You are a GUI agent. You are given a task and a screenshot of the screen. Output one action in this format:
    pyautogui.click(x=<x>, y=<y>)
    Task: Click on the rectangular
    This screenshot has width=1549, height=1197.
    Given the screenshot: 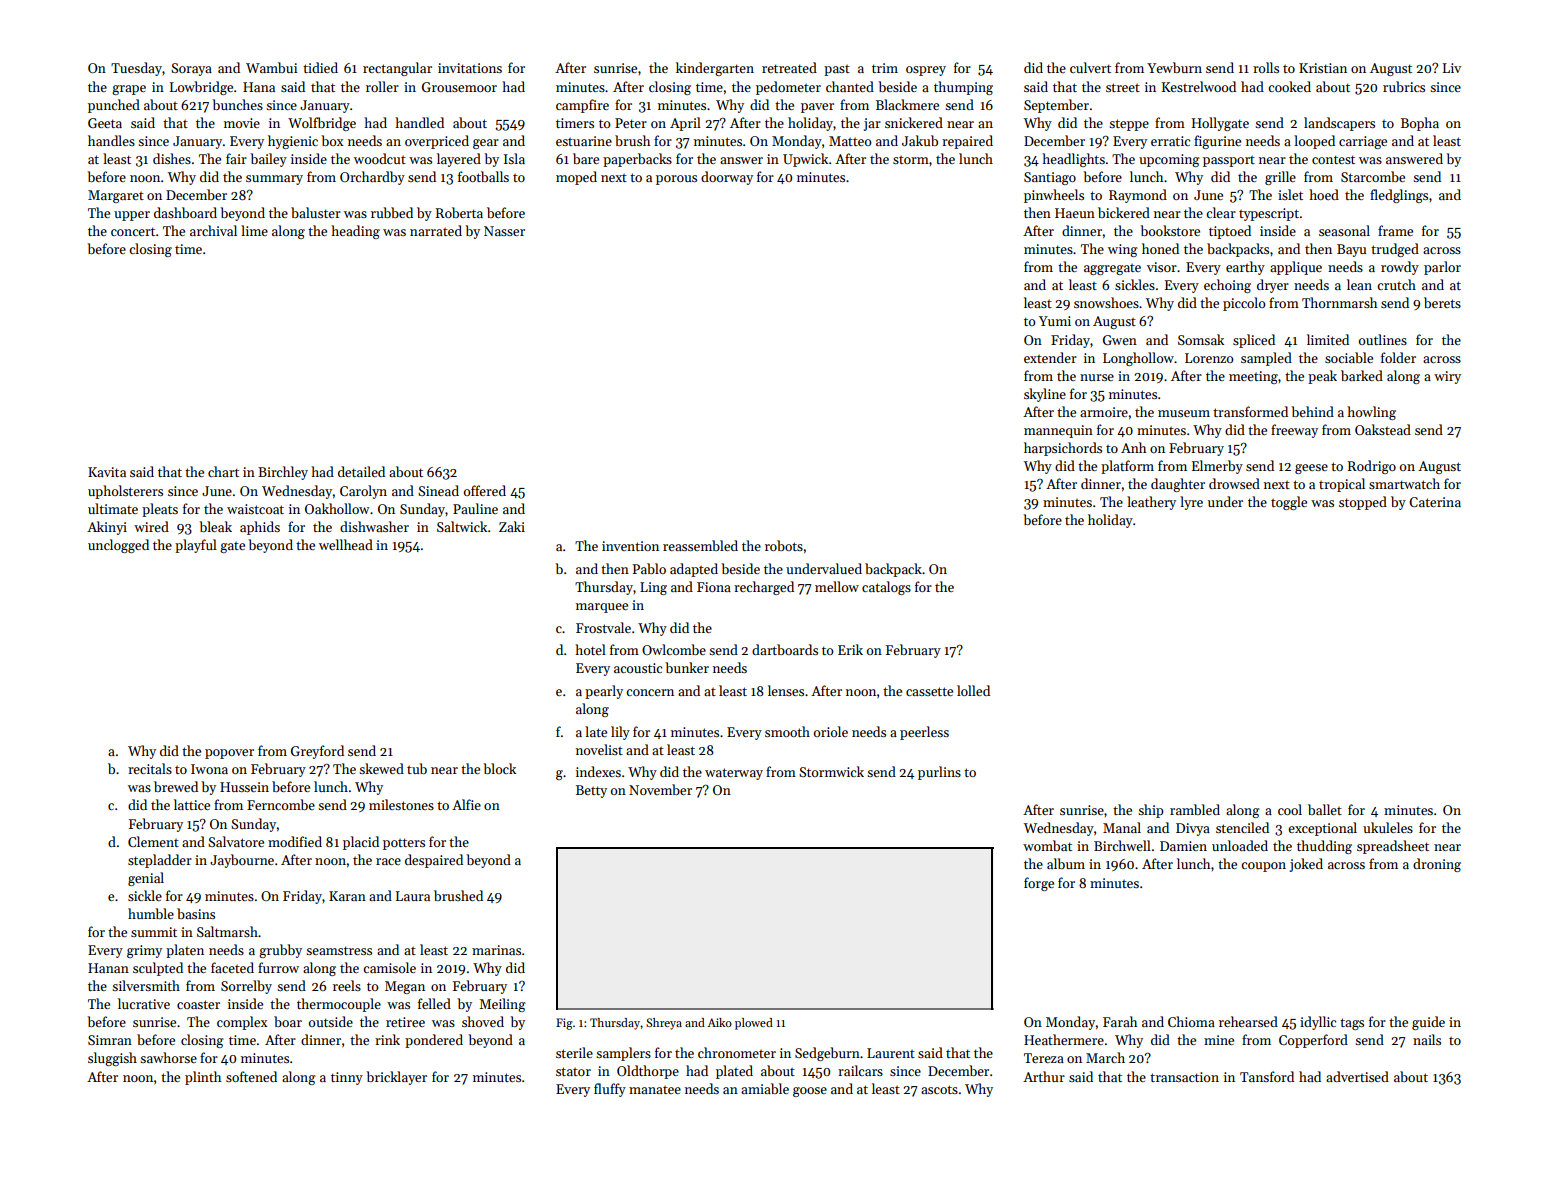 What is the action you would take?
    pyautogui.click(x=397, y=69)
